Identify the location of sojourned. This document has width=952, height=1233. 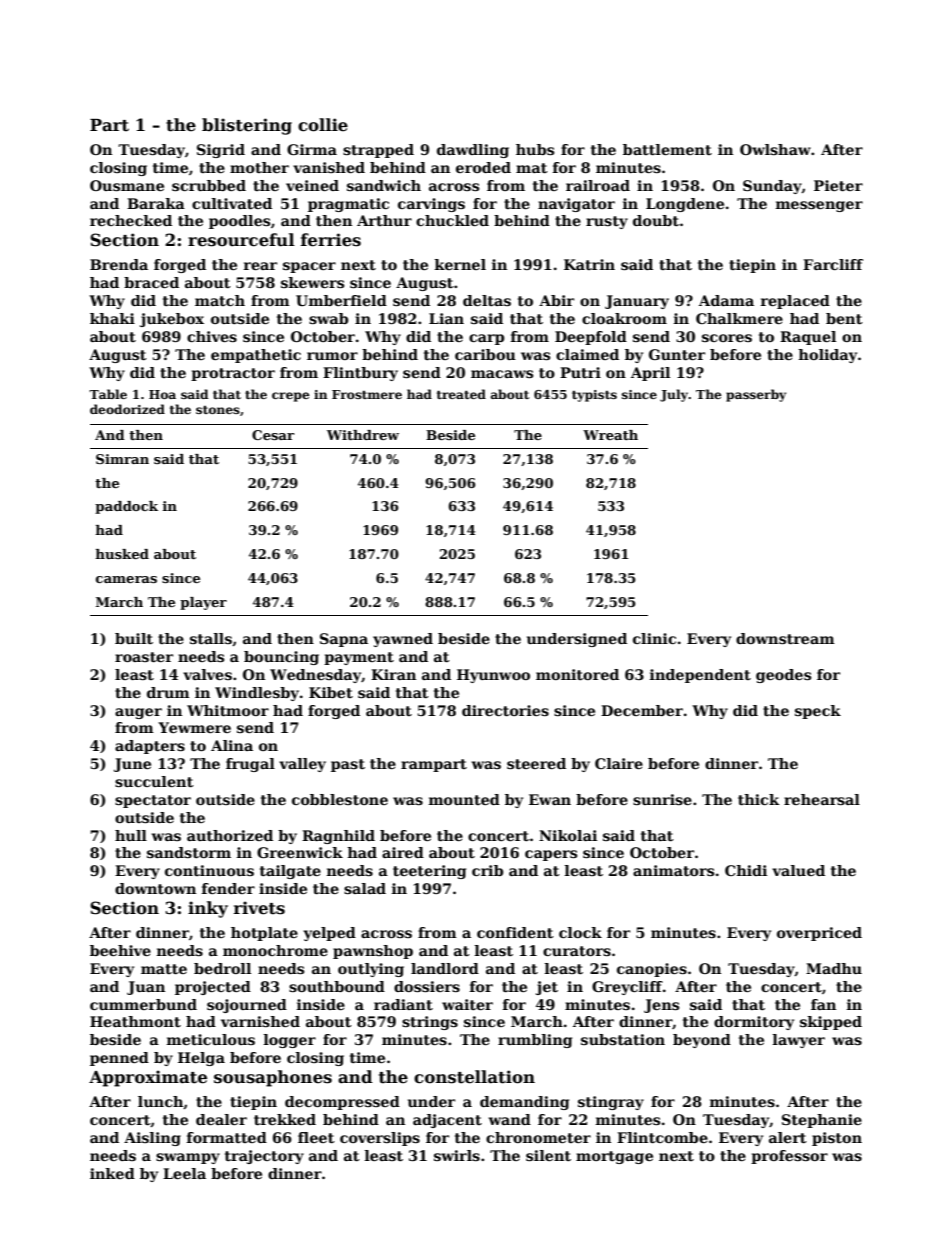
(247, 1006).
